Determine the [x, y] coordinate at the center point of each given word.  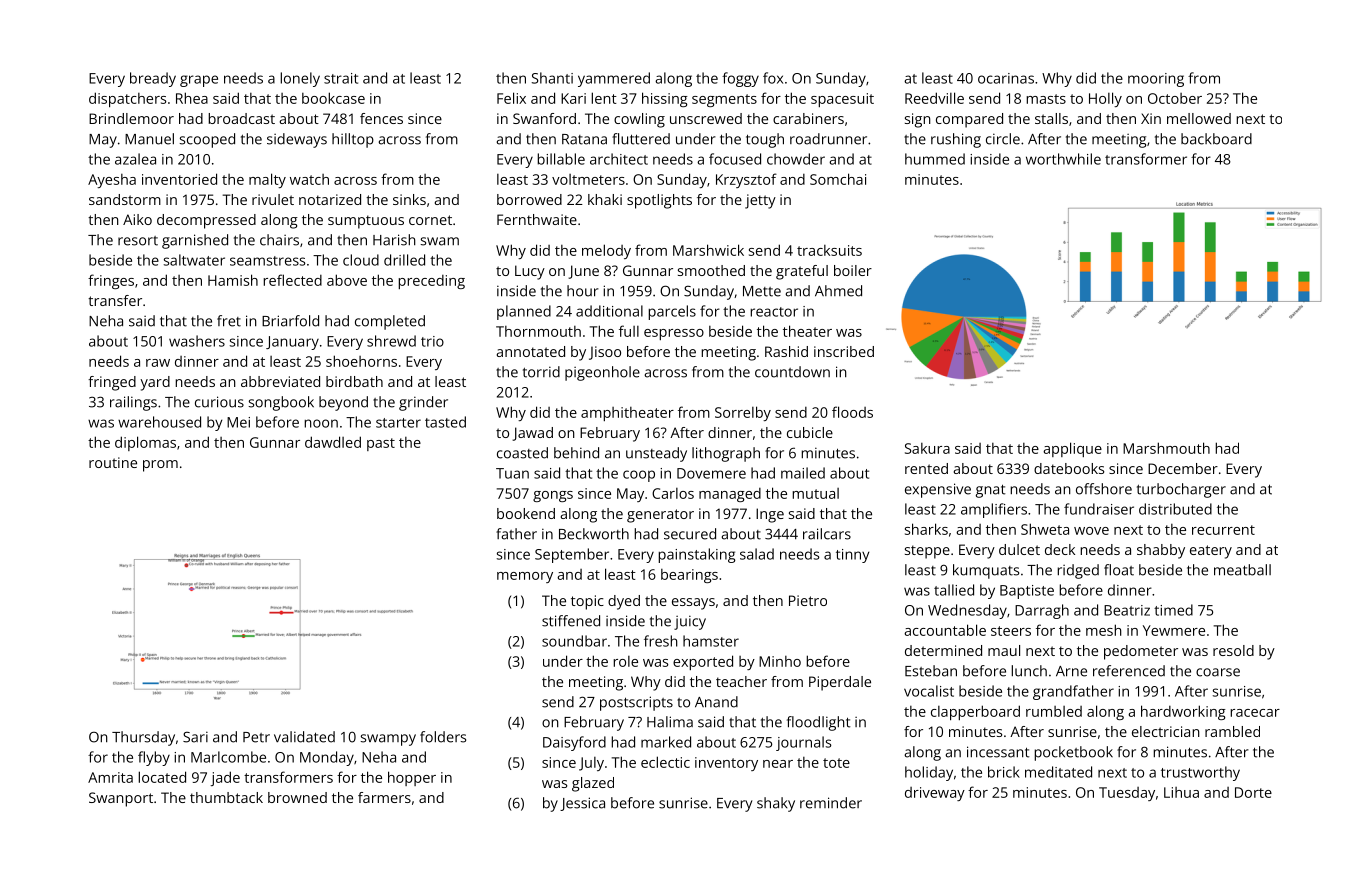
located [162, 777]
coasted [522, 453]
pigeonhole [602, 373]
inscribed [844, 351]
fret [229, 321]
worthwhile [1063, 159]
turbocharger [1181, 490]
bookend [526, 513]
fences [381, 118]
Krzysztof [746, 180]
